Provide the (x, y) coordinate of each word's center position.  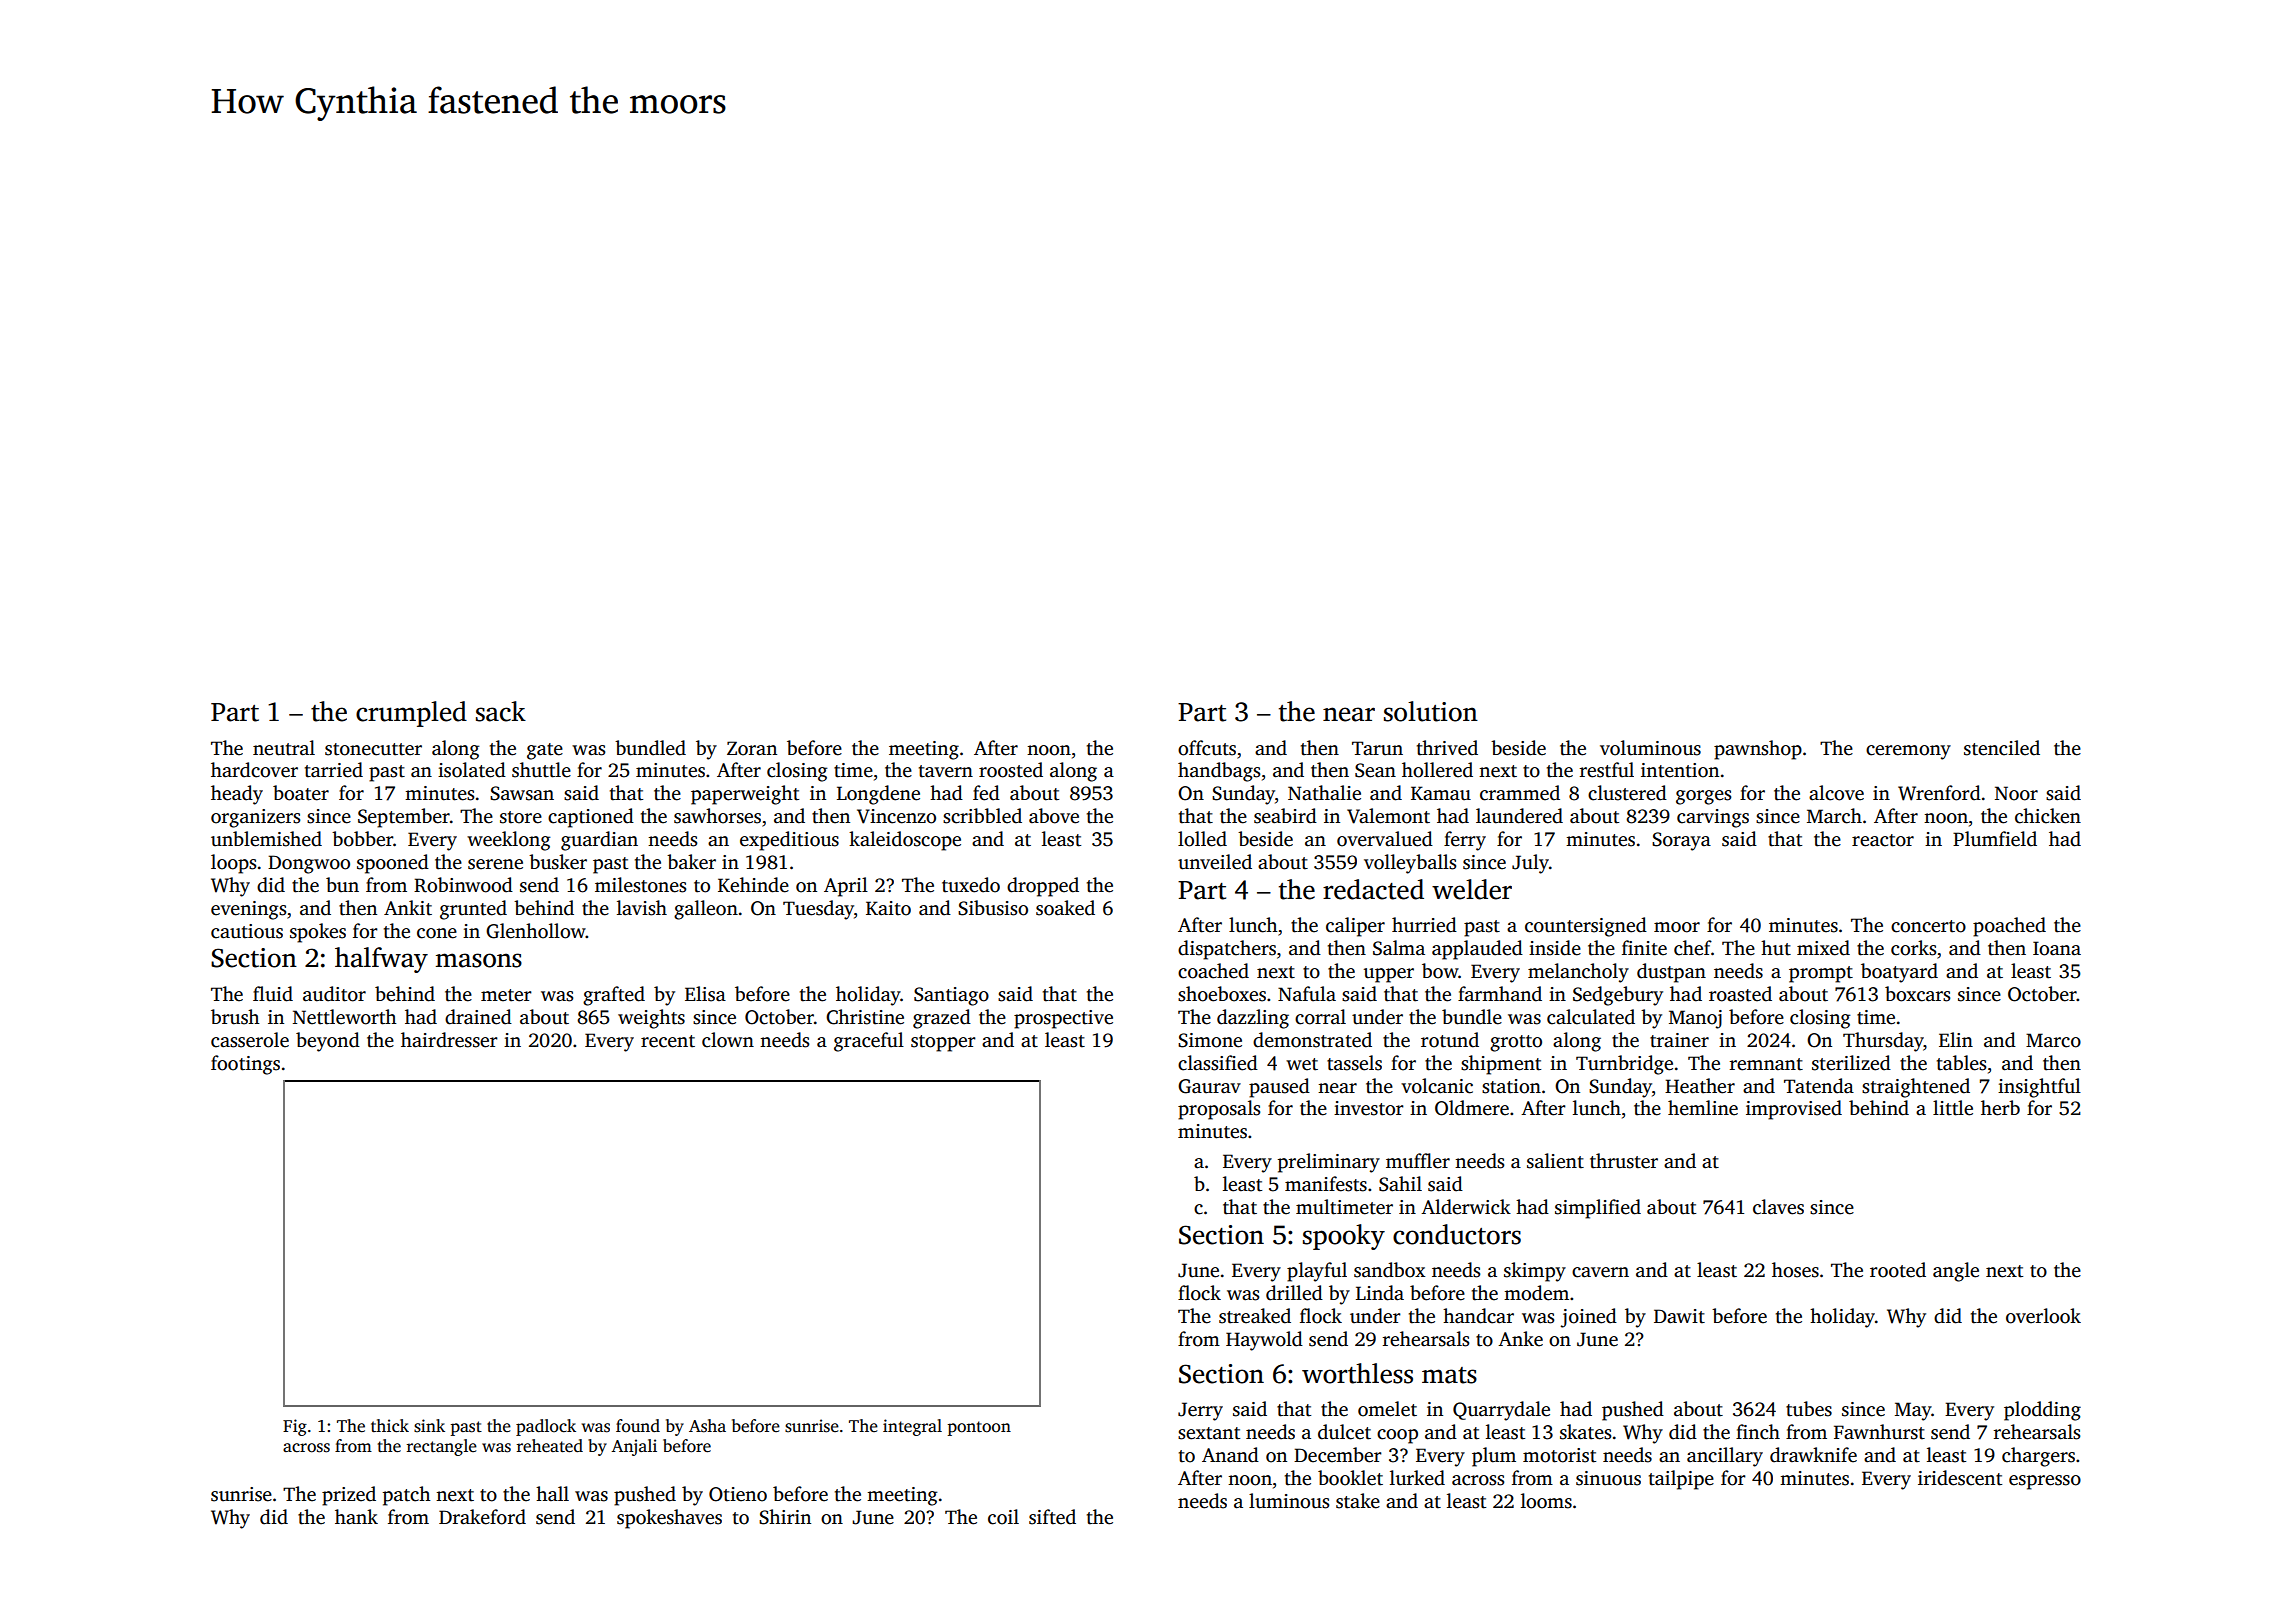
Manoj (1695, 1019)
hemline (1703, 1108)
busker (558, 862)
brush (235, 1017)
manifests (1326, 1184)
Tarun (1377, 748)
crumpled (411, 714)
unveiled (1215, 862)
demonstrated (1312, 1040)
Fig (295, 1427)
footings (245, 1065)
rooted (1898, 1270)
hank (356, 1517)
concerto (1928, 926)
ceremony (1908, 752)
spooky (1344, 1237)
